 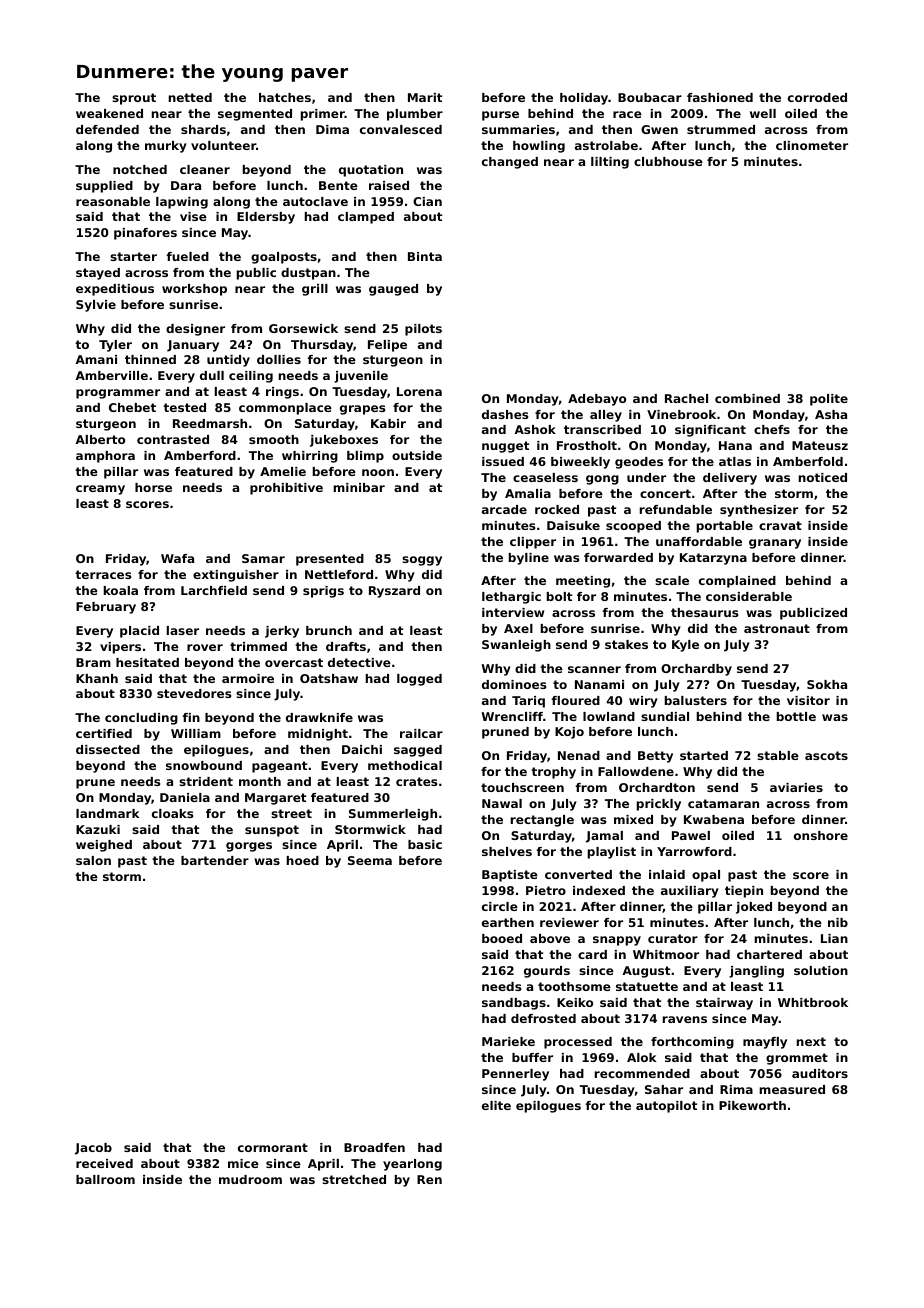 I want to click on clinometer, so click(x=812, y=145).
